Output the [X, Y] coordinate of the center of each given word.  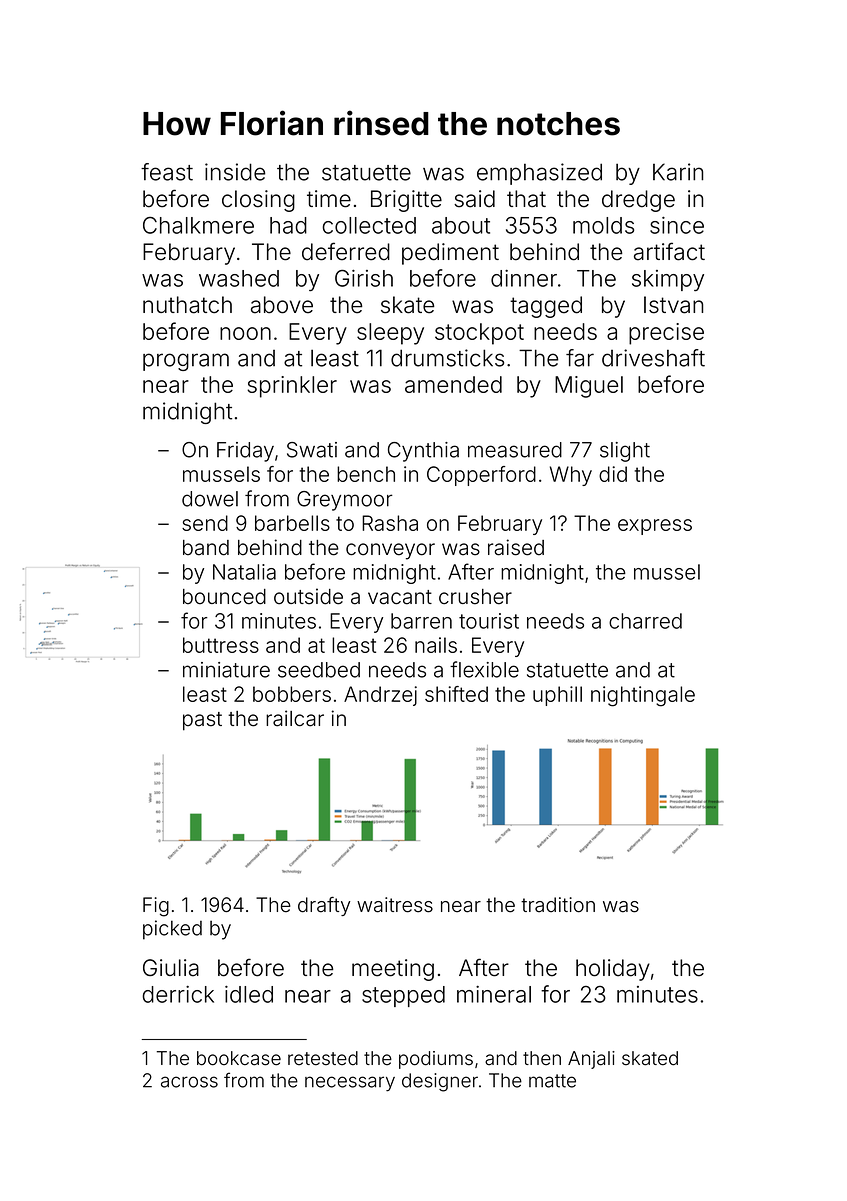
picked [172, 930]
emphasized [539, 174]
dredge [638, 201]
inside [235, 172]
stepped [403, 996]
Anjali [591, 1060]
